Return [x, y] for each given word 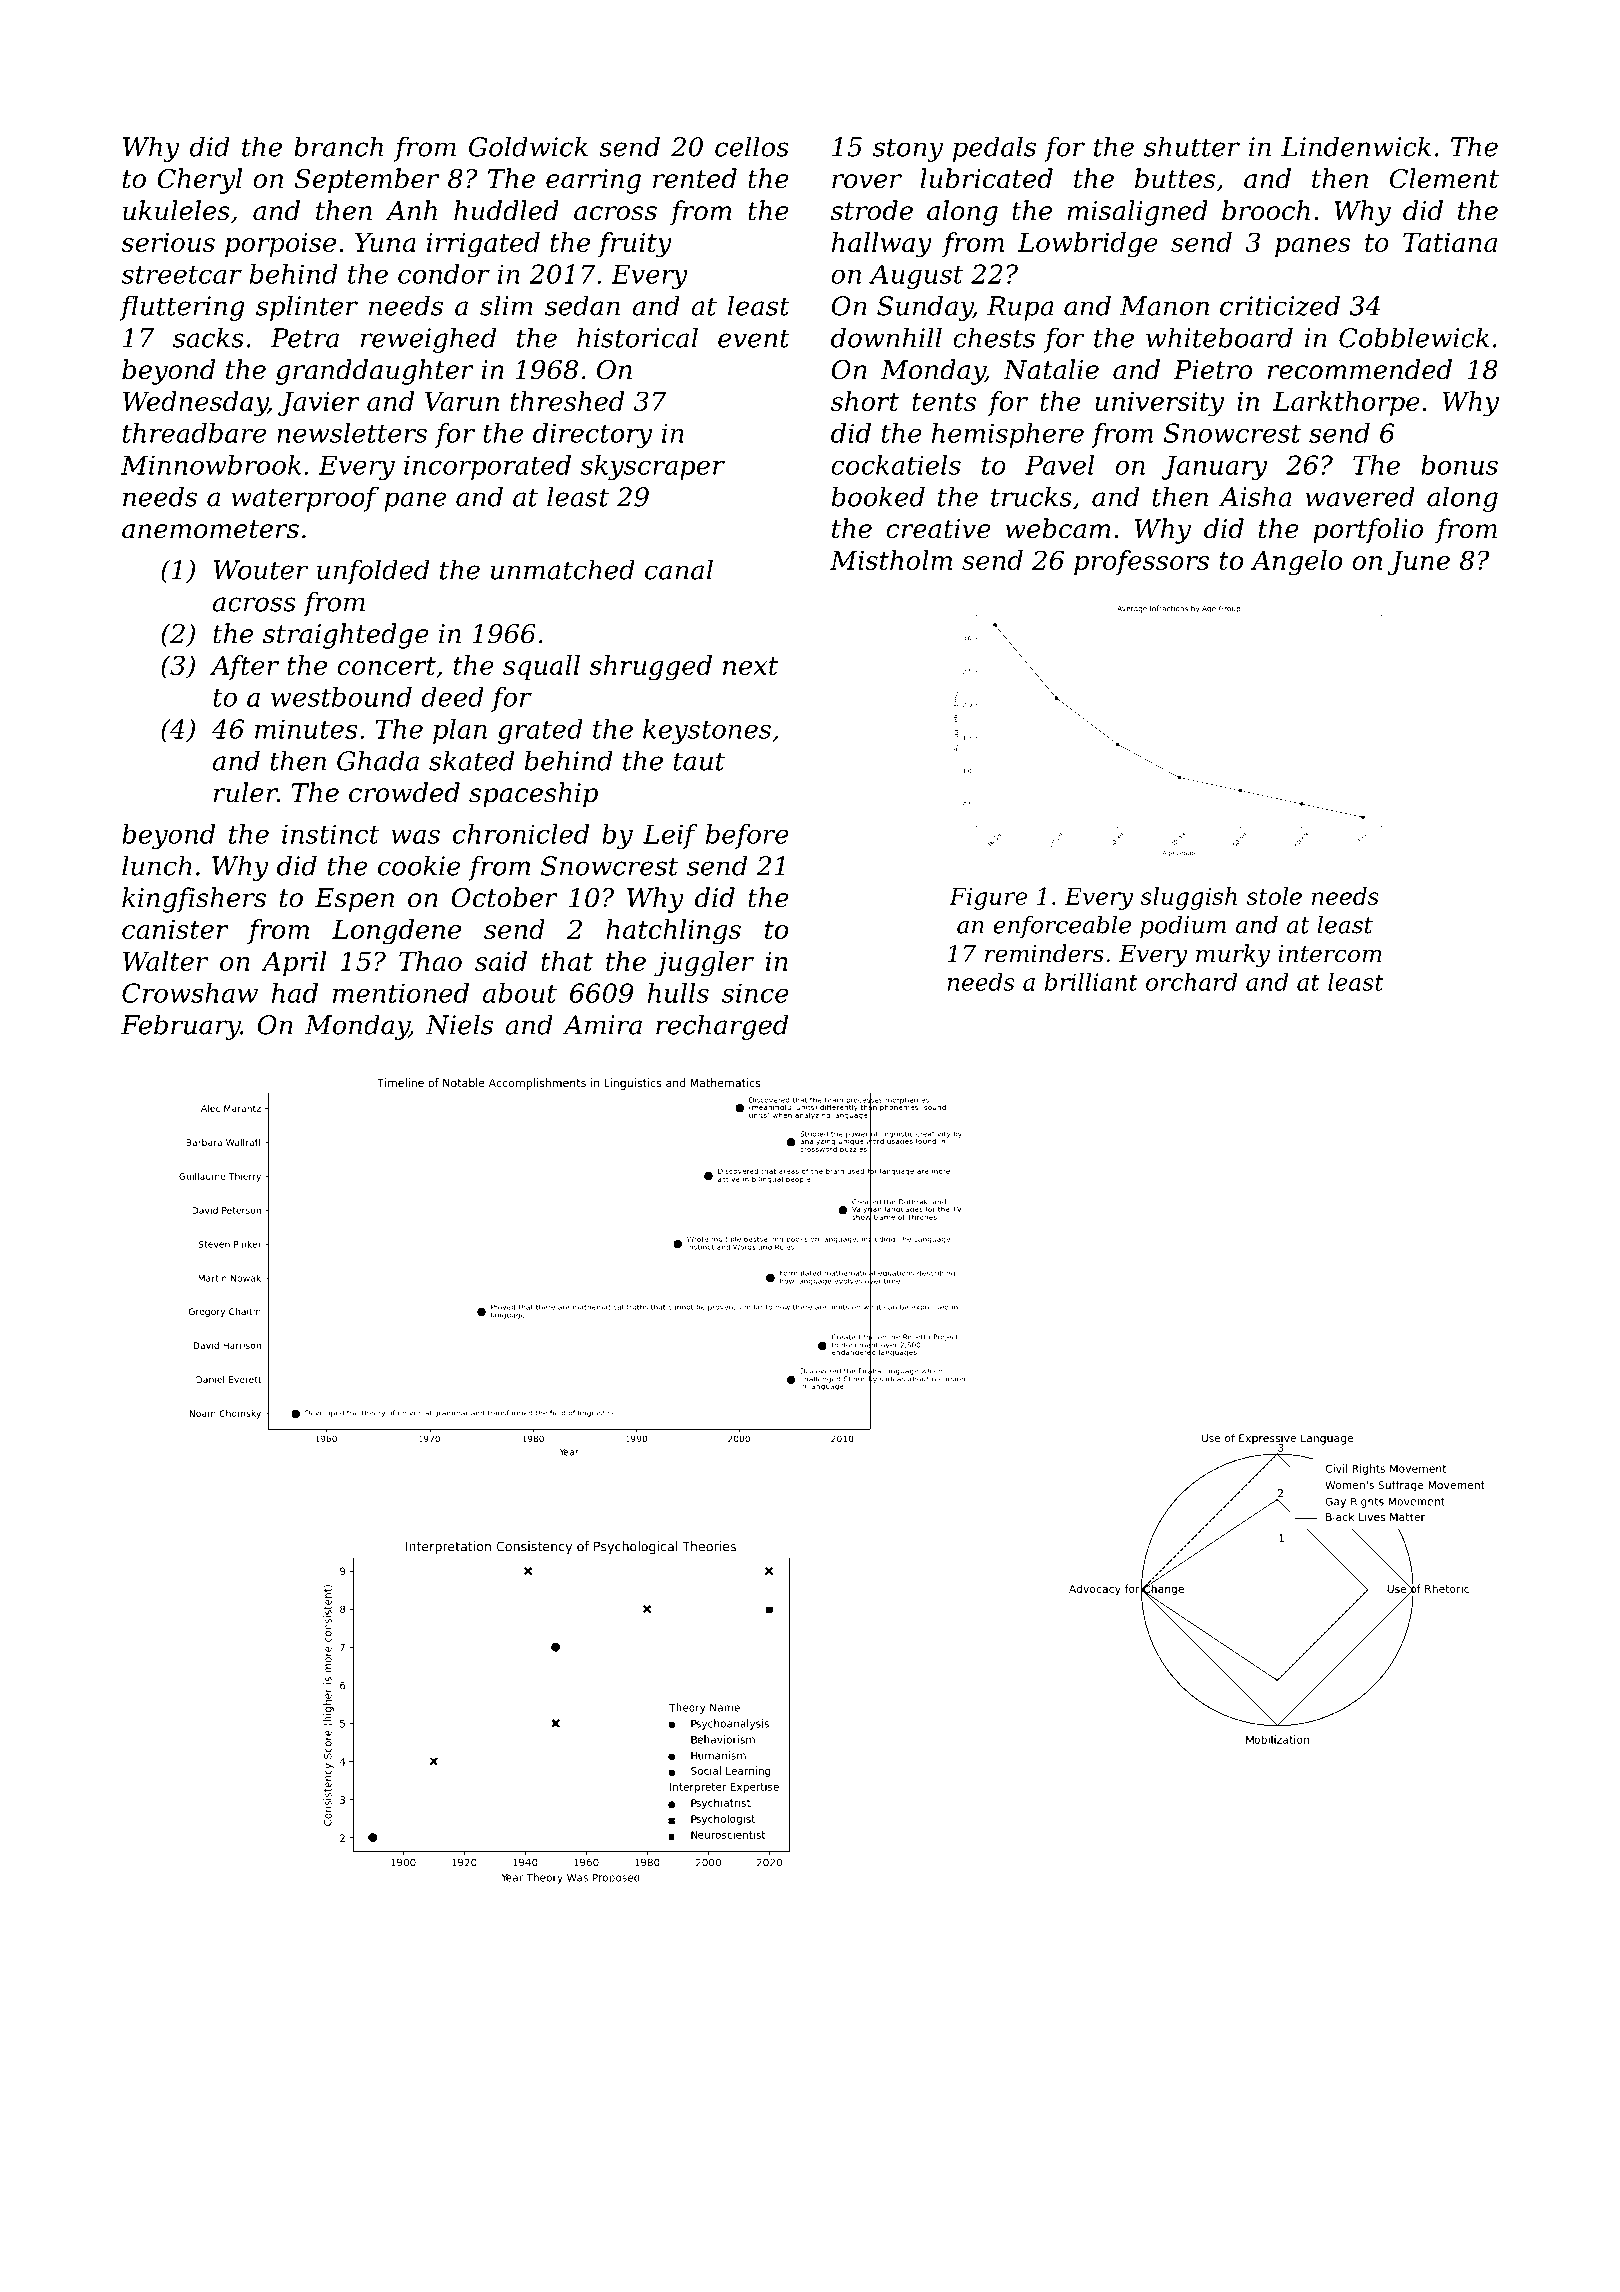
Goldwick [528, 146]
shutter [1192, 146]
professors [1141, 562]
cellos [752, 146]
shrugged [650, 668]
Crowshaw [190, 993]
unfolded [373, 572]
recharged [722, 1027]
